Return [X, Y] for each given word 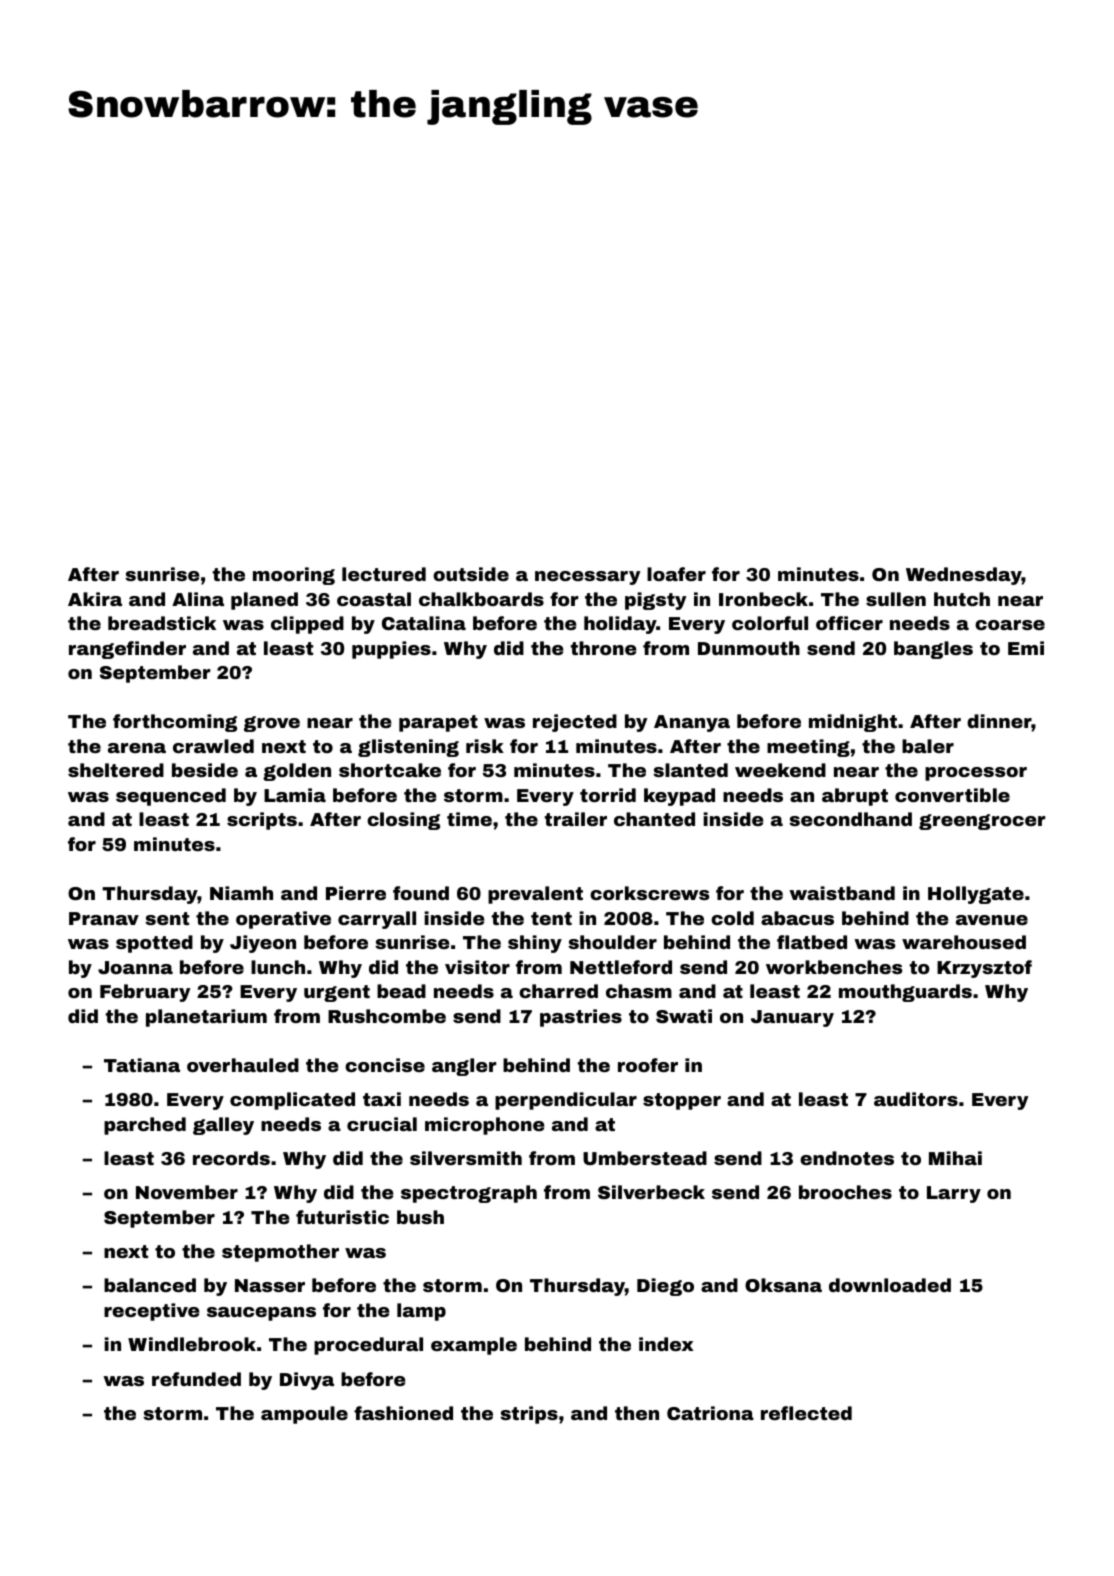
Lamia [295, 795]
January [792, 1018]
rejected [575, 723]
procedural [368, 1346]
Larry [954, 1194]
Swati [684, 1016]
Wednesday [964, 576]
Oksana [783, 1285]
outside [471, 574]
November [187, 1192]
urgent [337, 993]
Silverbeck [651, 1192]
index [666, 1344]
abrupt [855, 797]
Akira [95, 599]
